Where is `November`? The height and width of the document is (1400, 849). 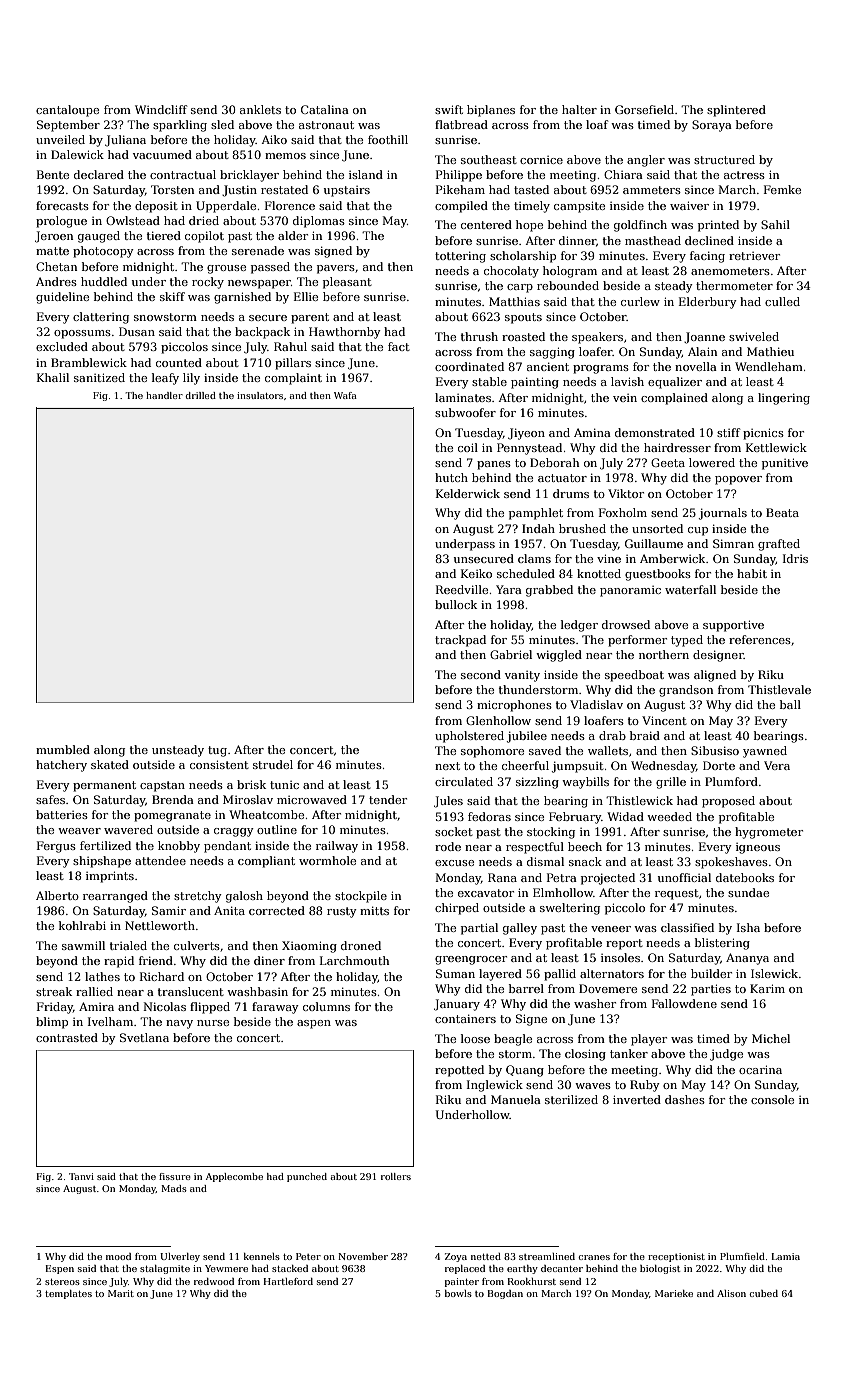 November is located at coordinates (363, 1256).
